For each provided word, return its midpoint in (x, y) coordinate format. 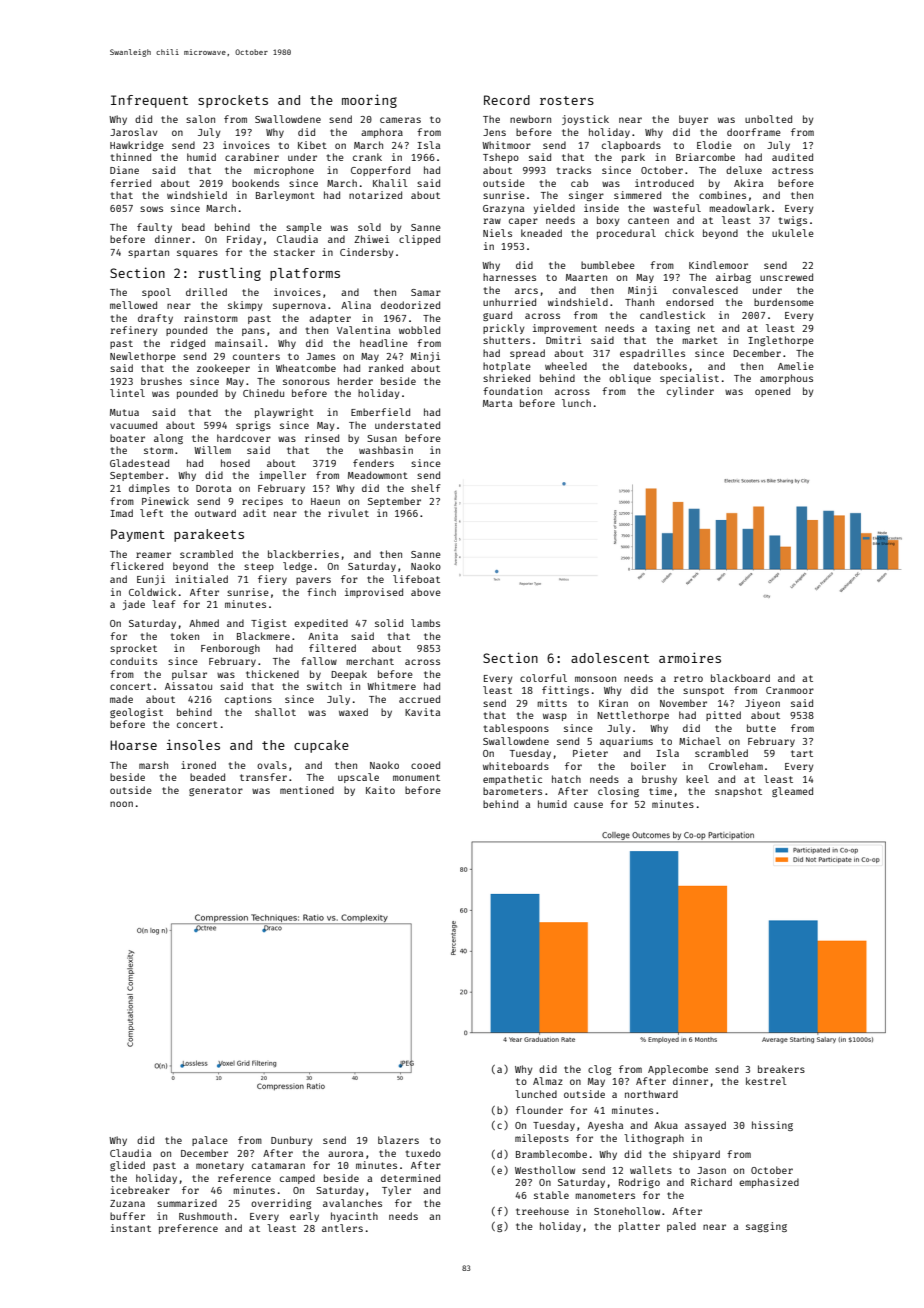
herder (355, 381)
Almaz (548, 1081)
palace (210, 1141)
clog (599, 1070)
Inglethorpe (781, 341)
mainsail (239, 343)
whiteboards (516, 766)
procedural (626, 234)
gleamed (792, 792)
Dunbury (291, 1141)
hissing (772, 1126)
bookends (255, 183)
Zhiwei (371, 239)
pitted (723, 716)
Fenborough (230, 649)
